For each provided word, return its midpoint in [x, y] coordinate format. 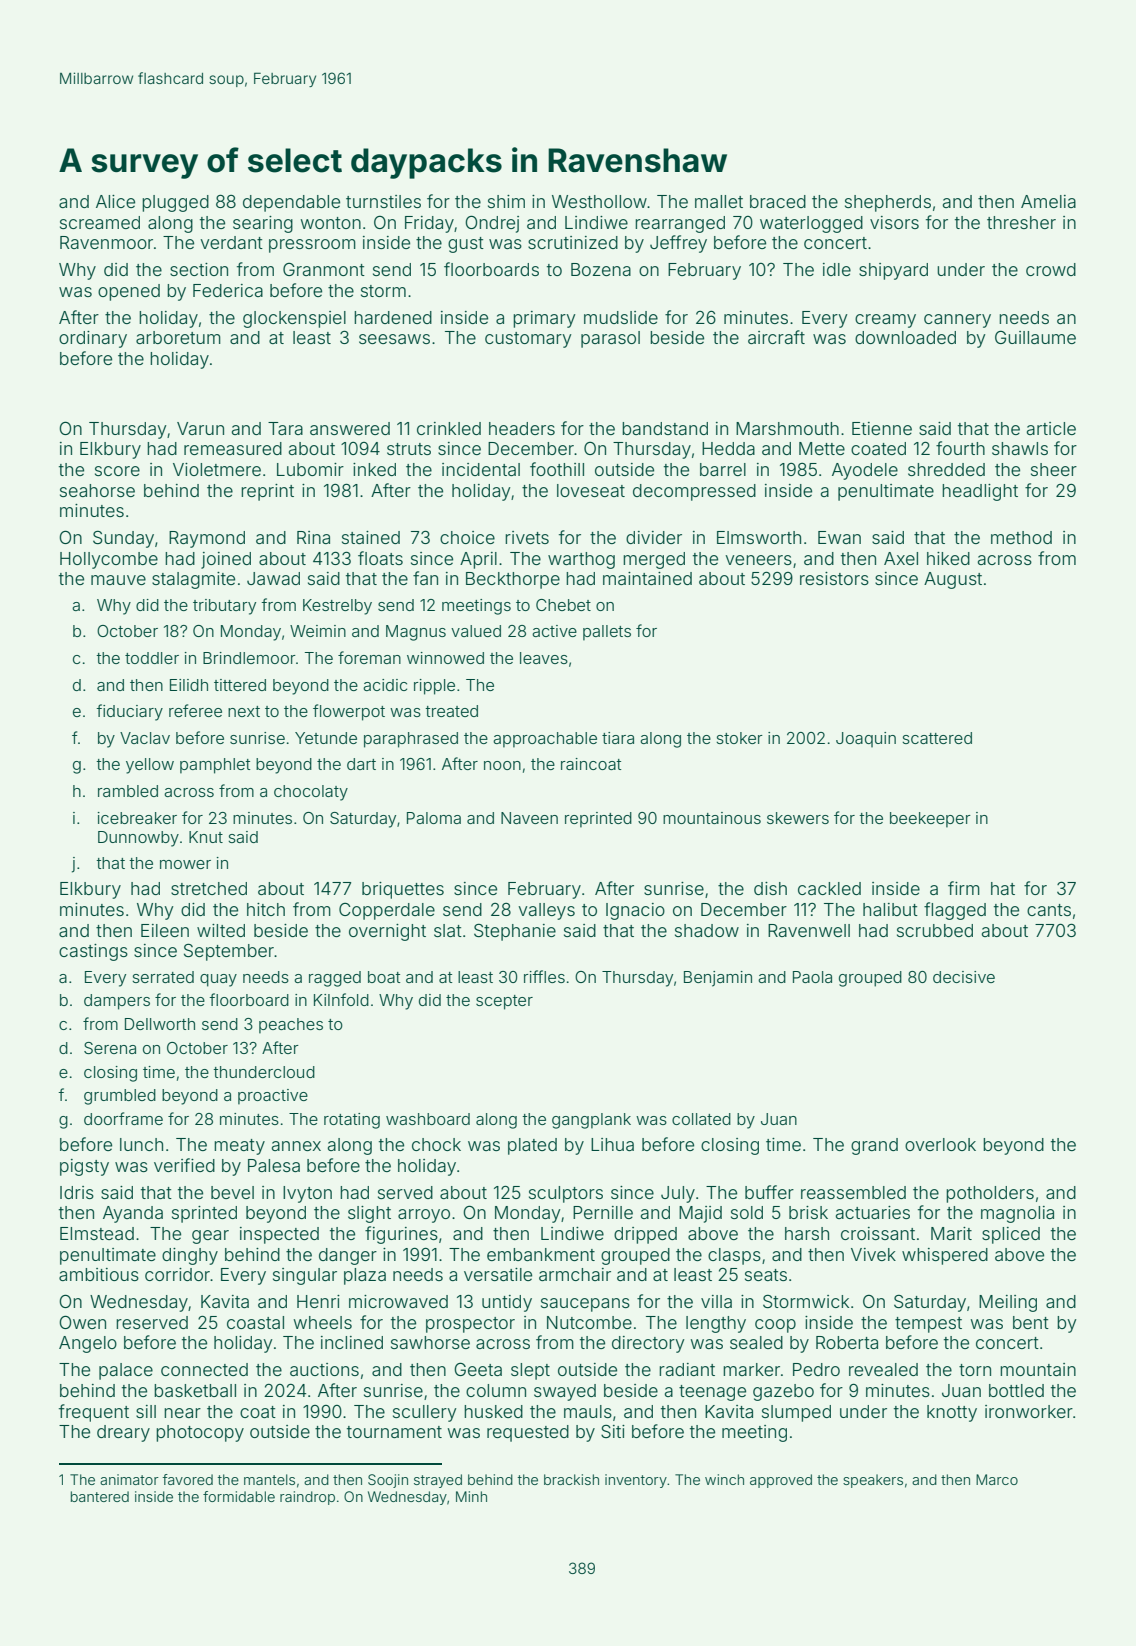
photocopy [200, 1433]
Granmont [324, 269]
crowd [1051, 269]
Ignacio [635, 911]
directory [648, 1344]
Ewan [839, 537]
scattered [937, 738]
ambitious [99, 1274]
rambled [128, 791]
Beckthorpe [513, 580]
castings [93, 952]
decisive [964, 977]
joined [226, 560]
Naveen [529, 818]
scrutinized [573, 242]
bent [1031, 1322]
